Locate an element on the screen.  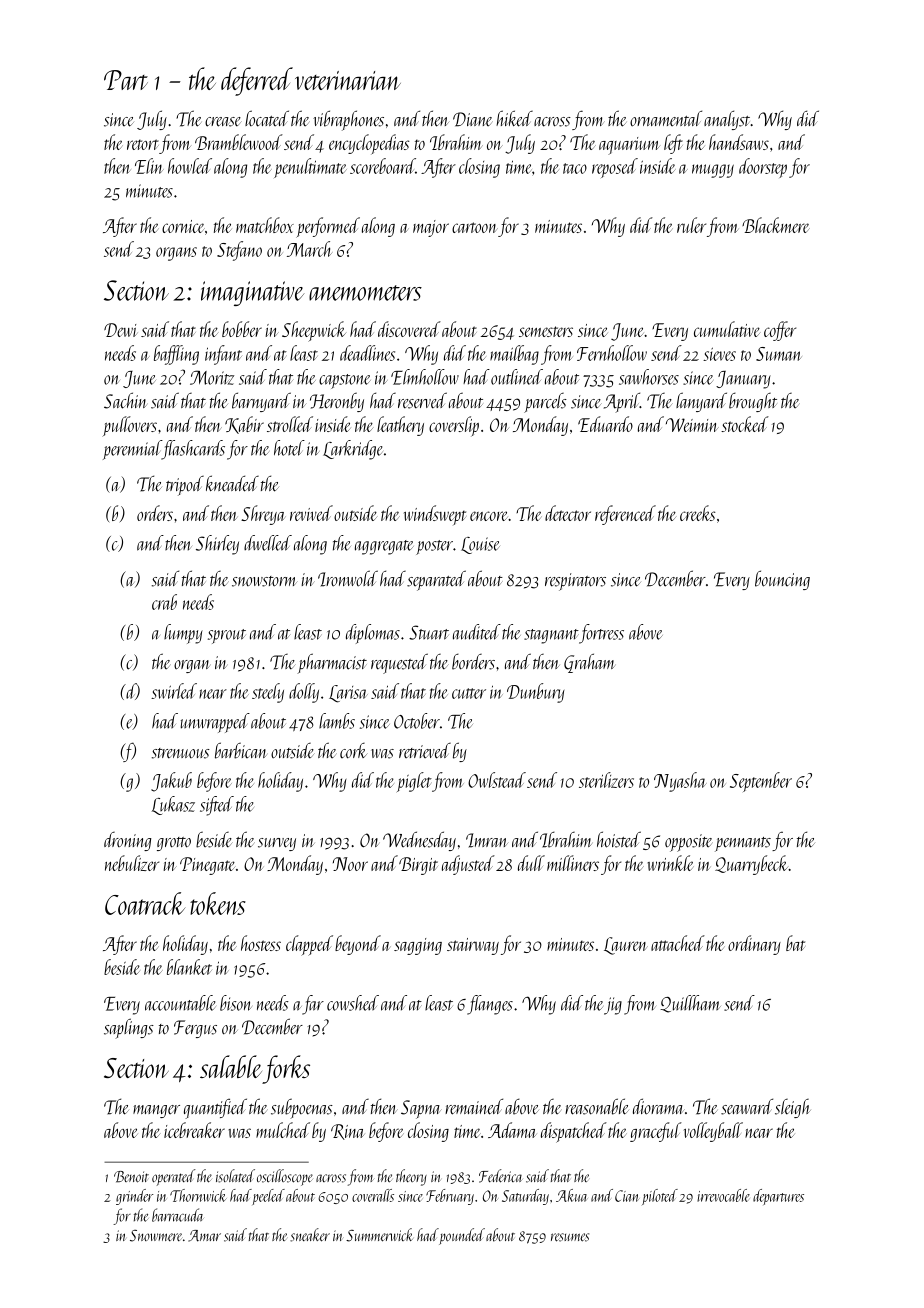
attached is located at coordinates (678, 943).
